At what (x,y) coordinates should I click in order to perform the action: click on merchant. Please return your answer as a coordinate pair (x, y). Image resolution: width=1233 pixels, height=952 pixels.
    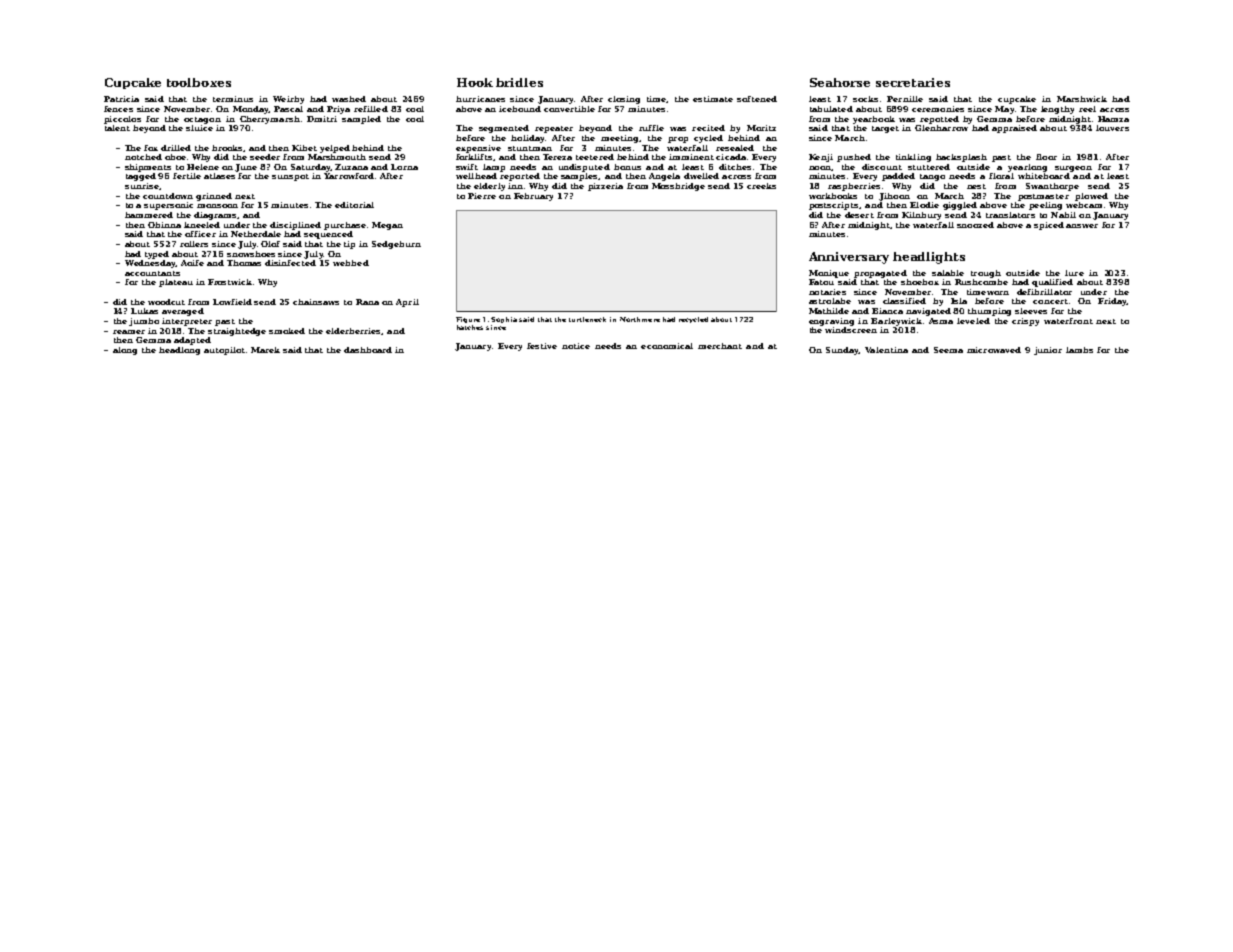
    Looking at the image, I should click on (720, 346).
